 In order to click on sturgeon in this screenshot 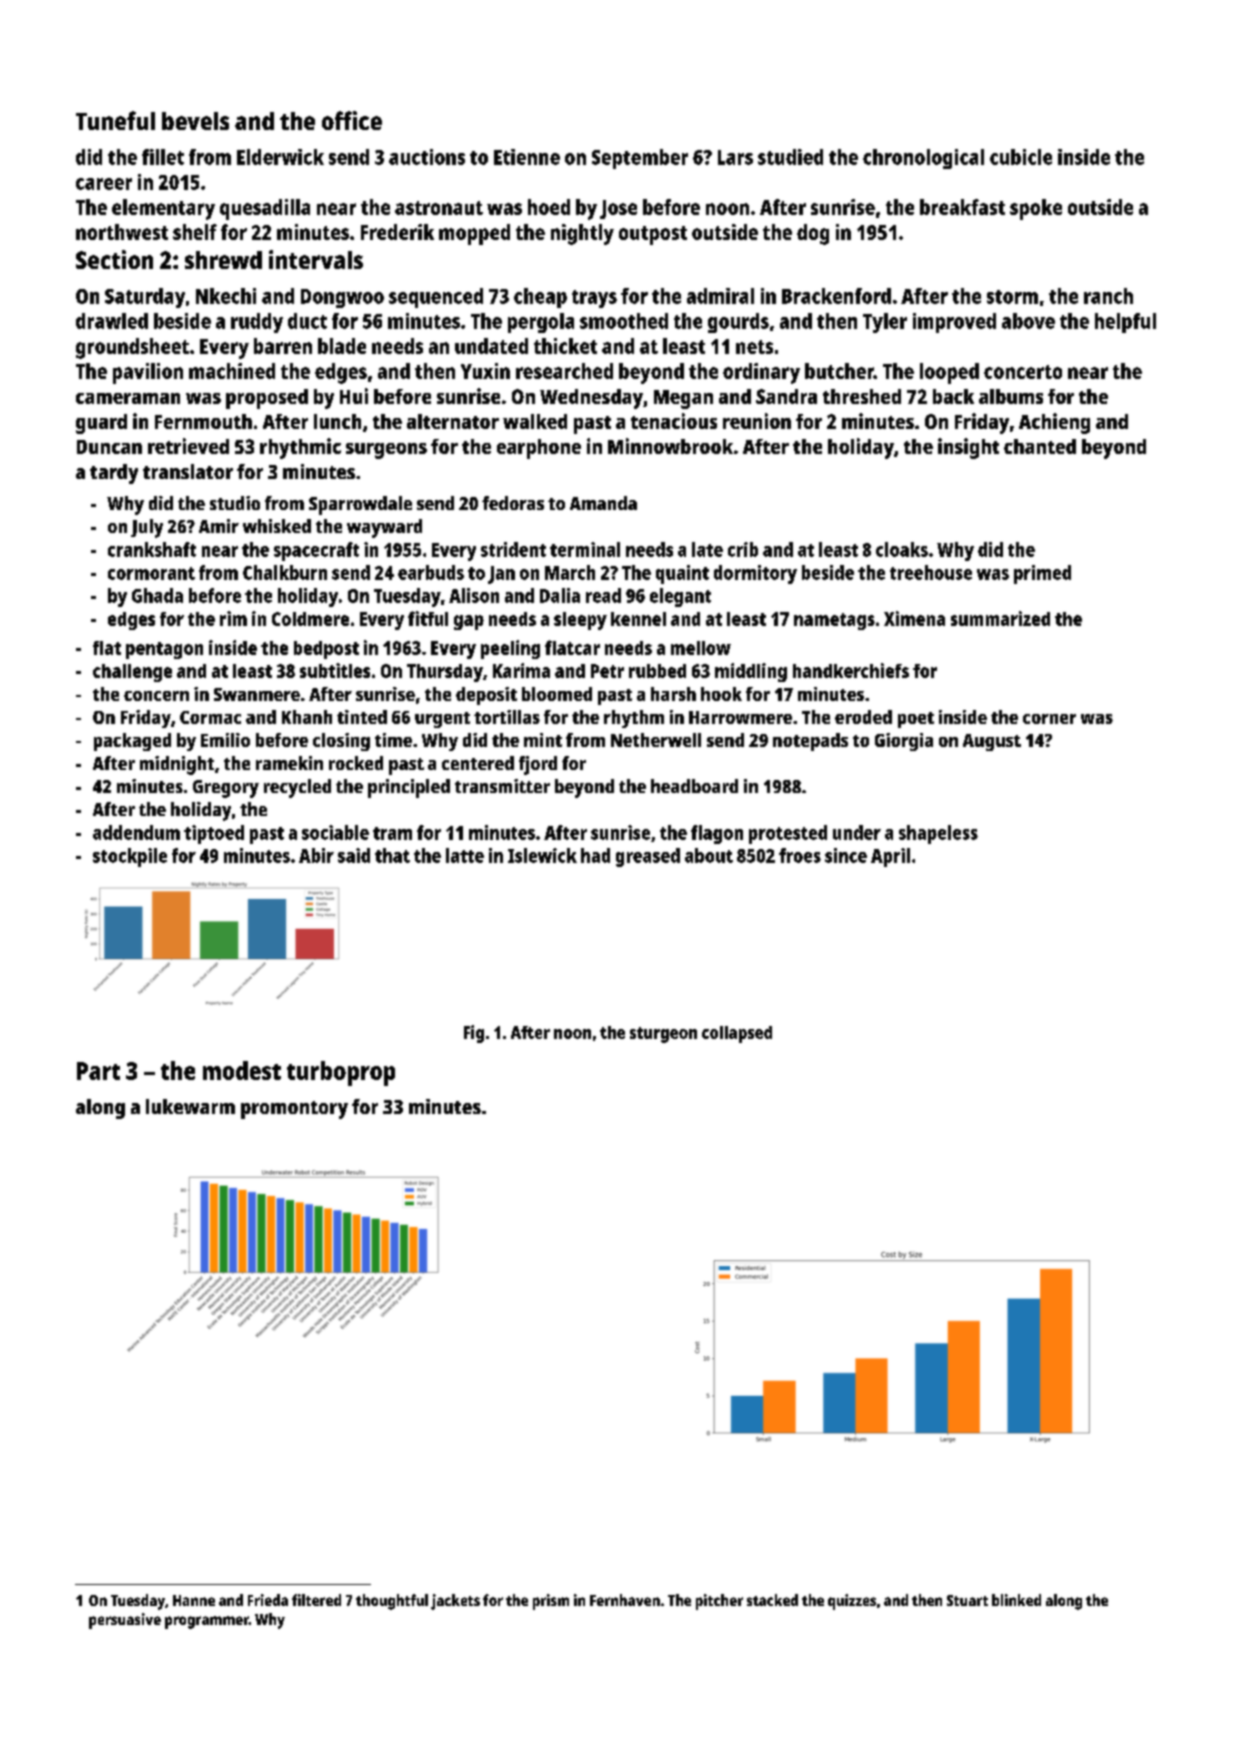, I will do `click(663, 1035)`.
